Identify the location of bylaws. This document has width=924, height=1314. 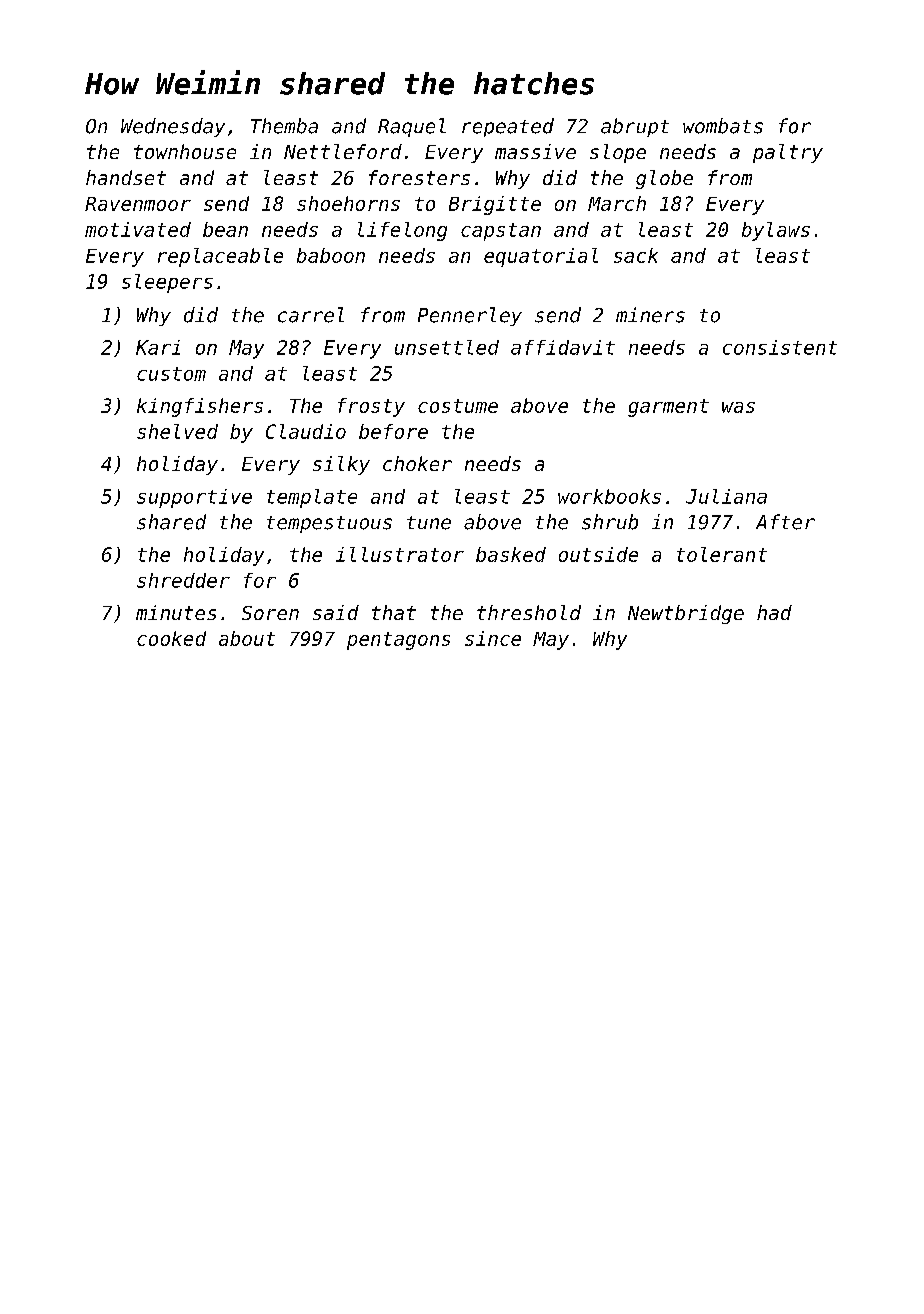
(776, 231).
